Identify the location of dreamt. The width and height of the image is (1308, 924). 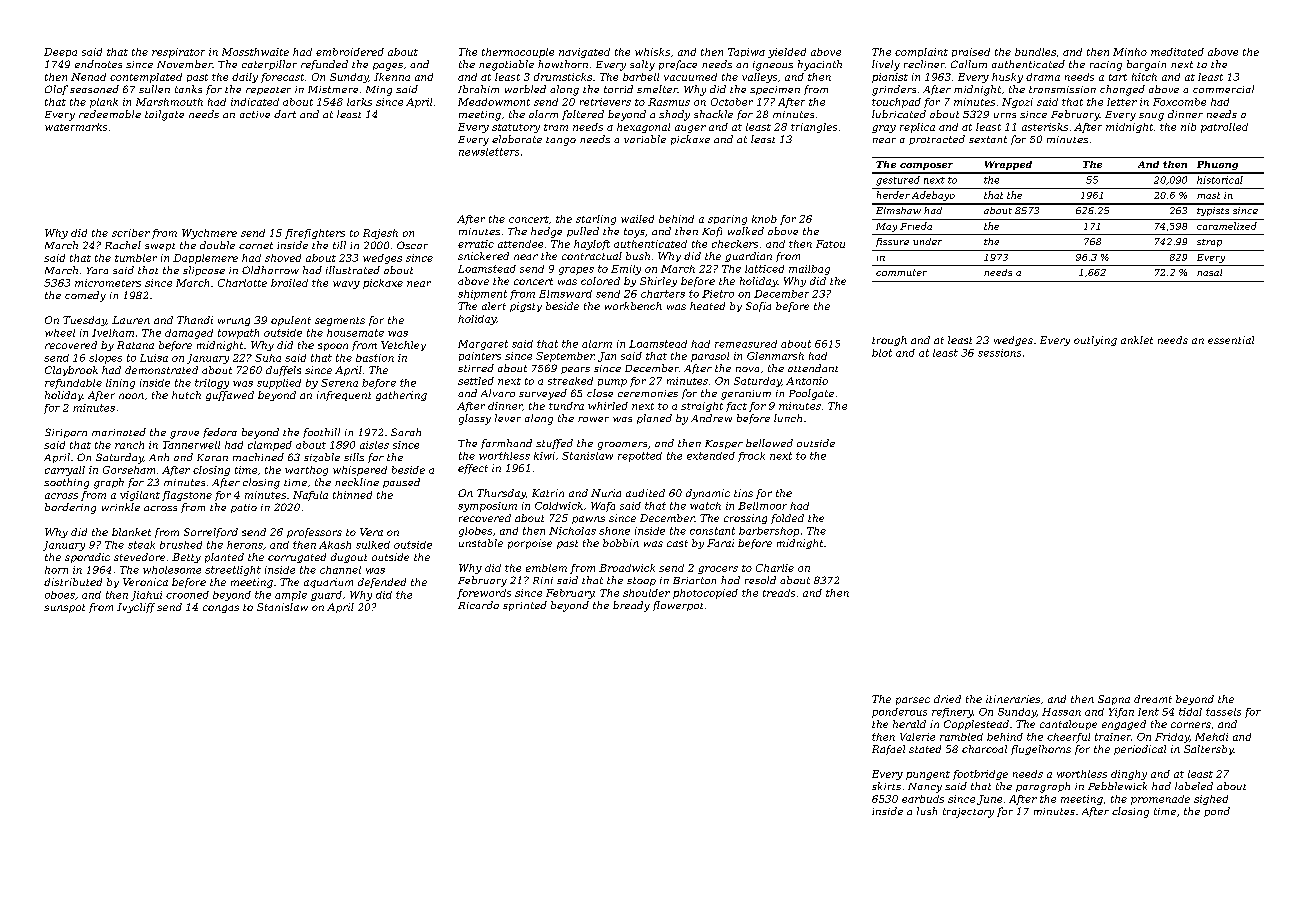
(1153, 699).
